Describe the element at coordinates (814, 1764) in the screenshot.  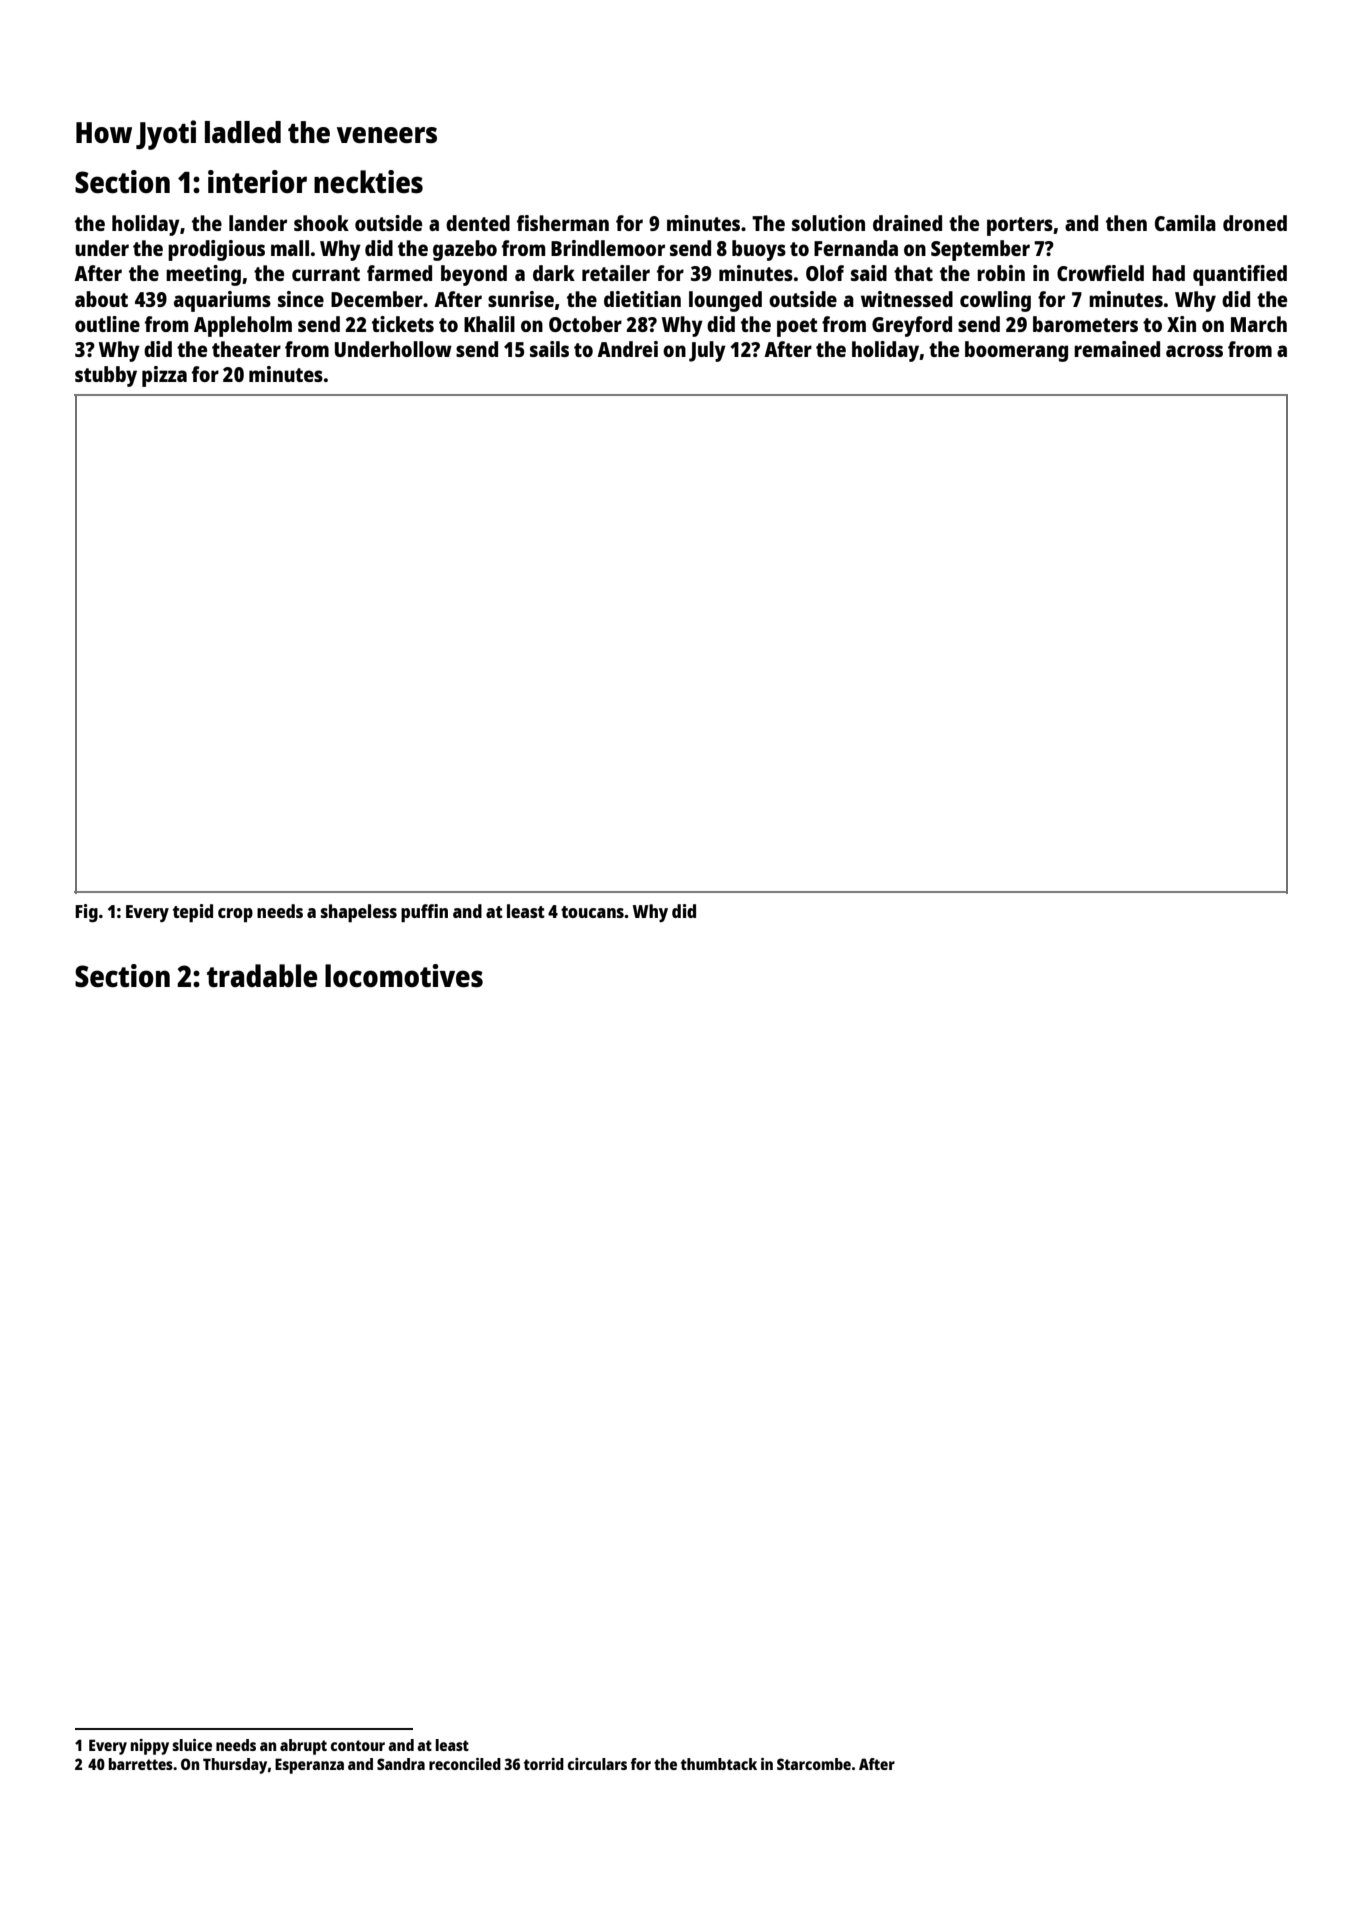
I see `Starcombe` at that location.
